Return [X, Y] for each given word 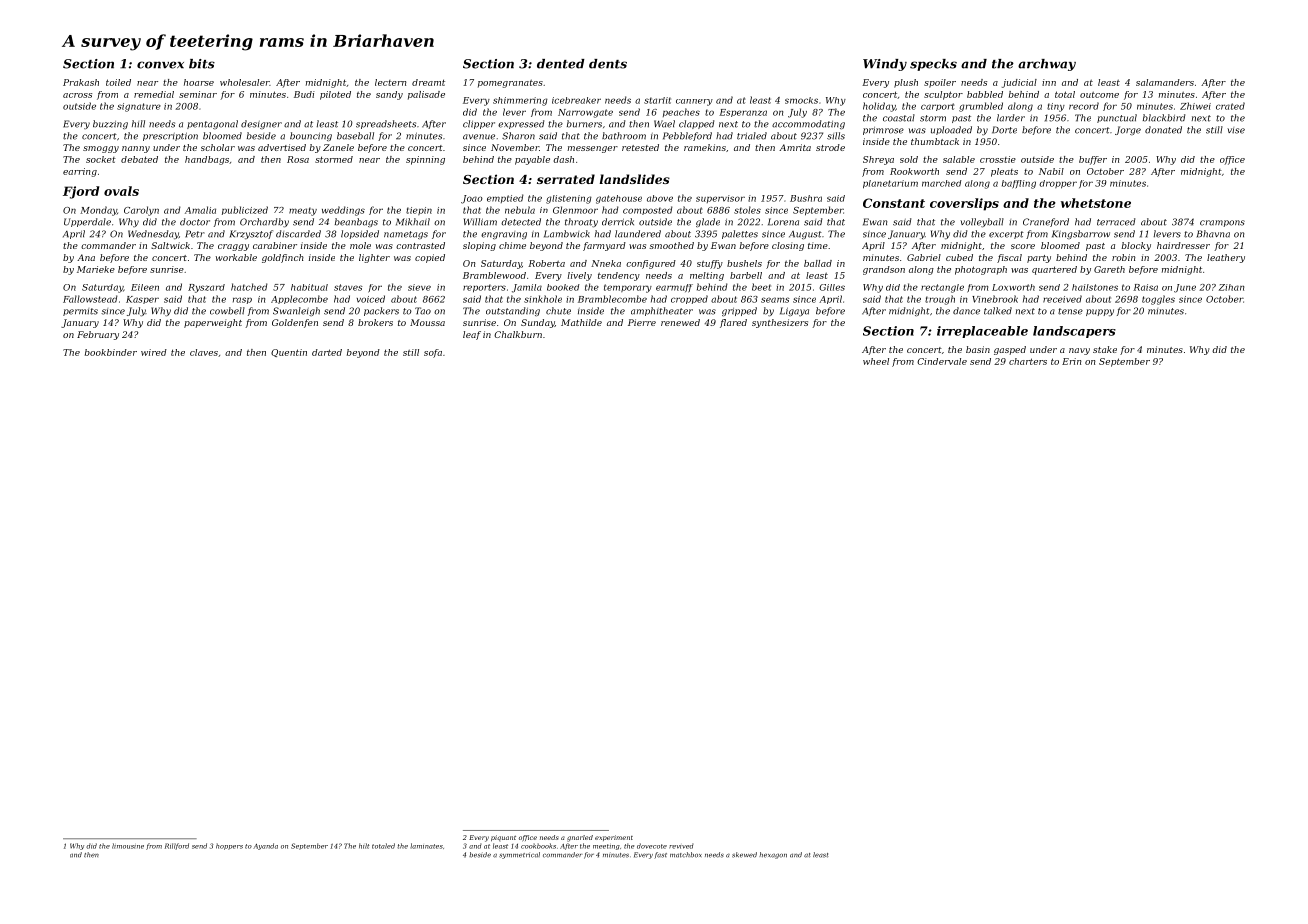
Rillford [177, 846]
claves [204, 352]
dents [608, 64]
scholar [218, 147]
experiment [614, 838]
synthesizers [780, 323]
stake [1105, 349]
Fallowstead [90, 299]
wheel [876, 361]
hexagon [773, 855]
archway [1047, 65]
